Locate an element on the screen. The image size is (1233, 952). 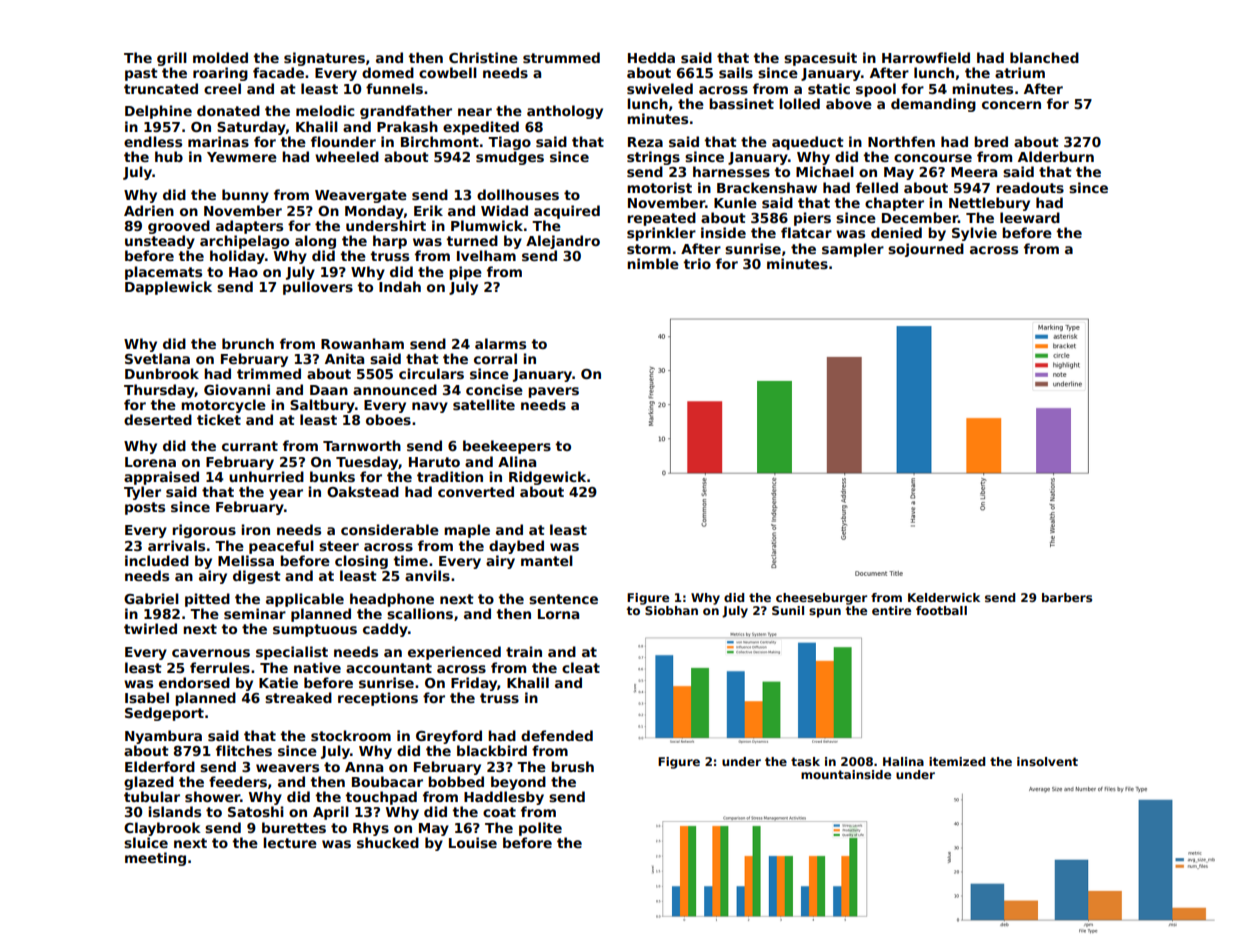
sojourned is located at coordinates (926, 250).
